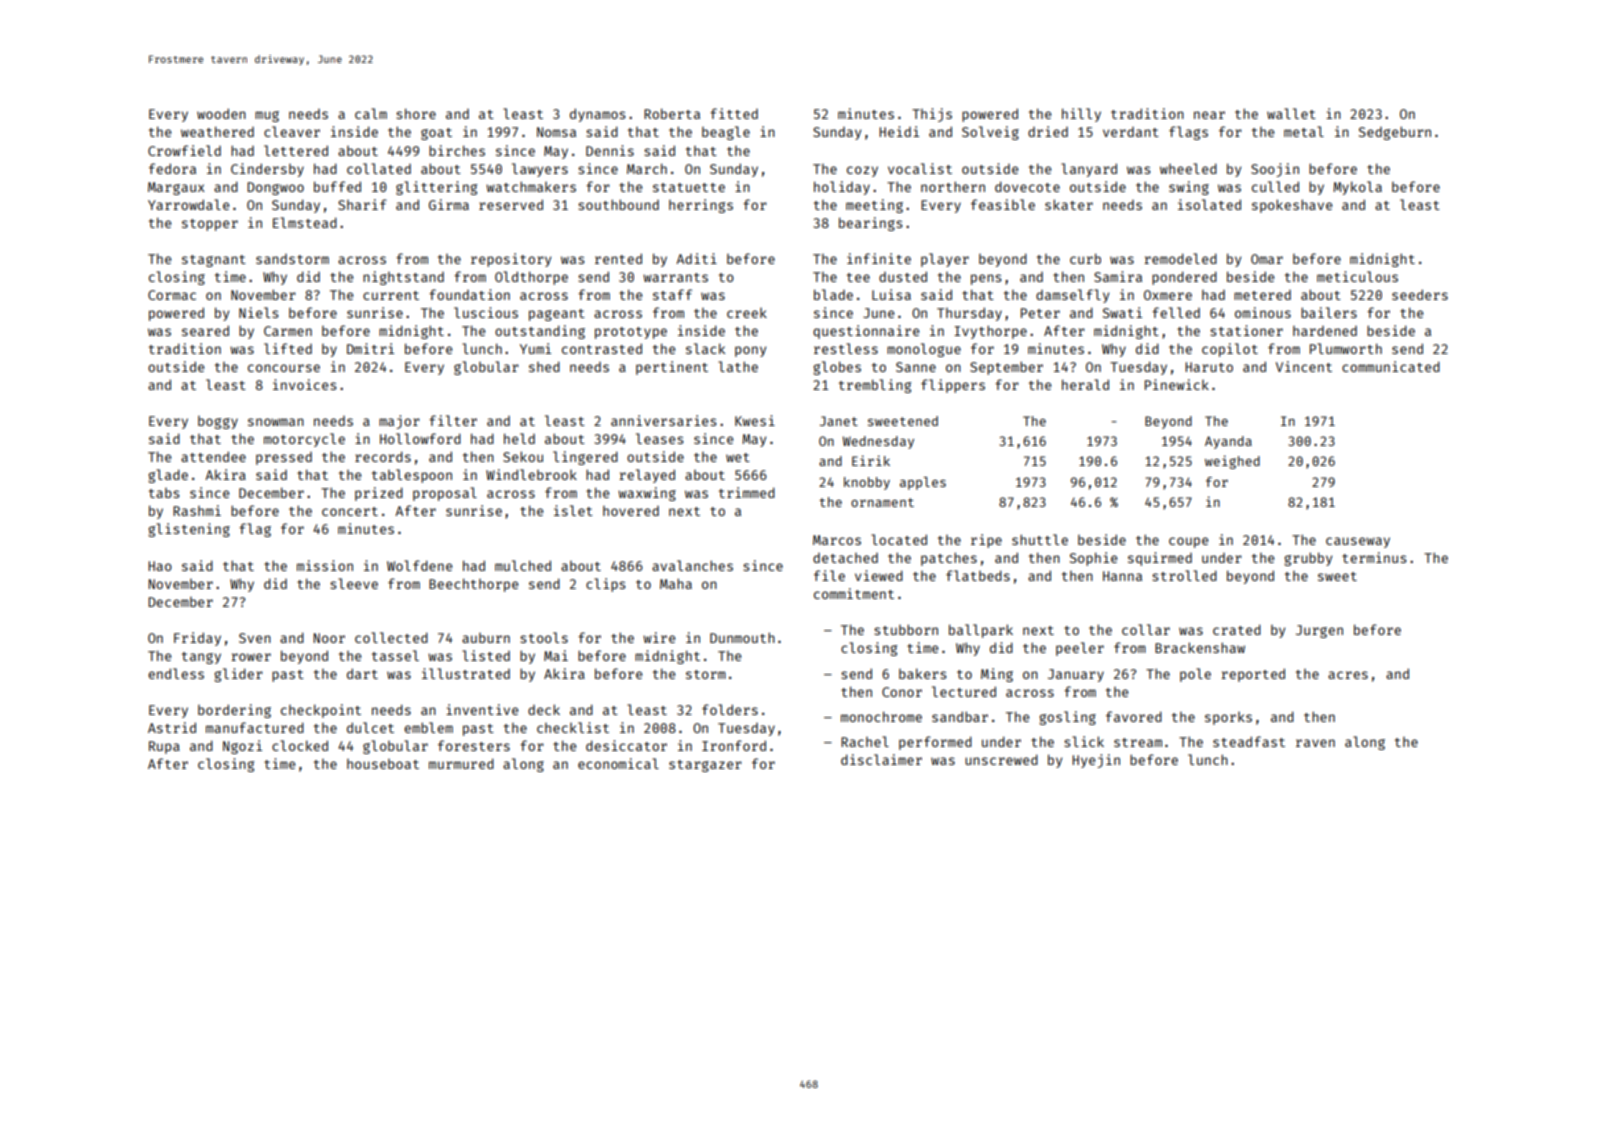  I want to click on Ayanda, so click(1228, 442).
